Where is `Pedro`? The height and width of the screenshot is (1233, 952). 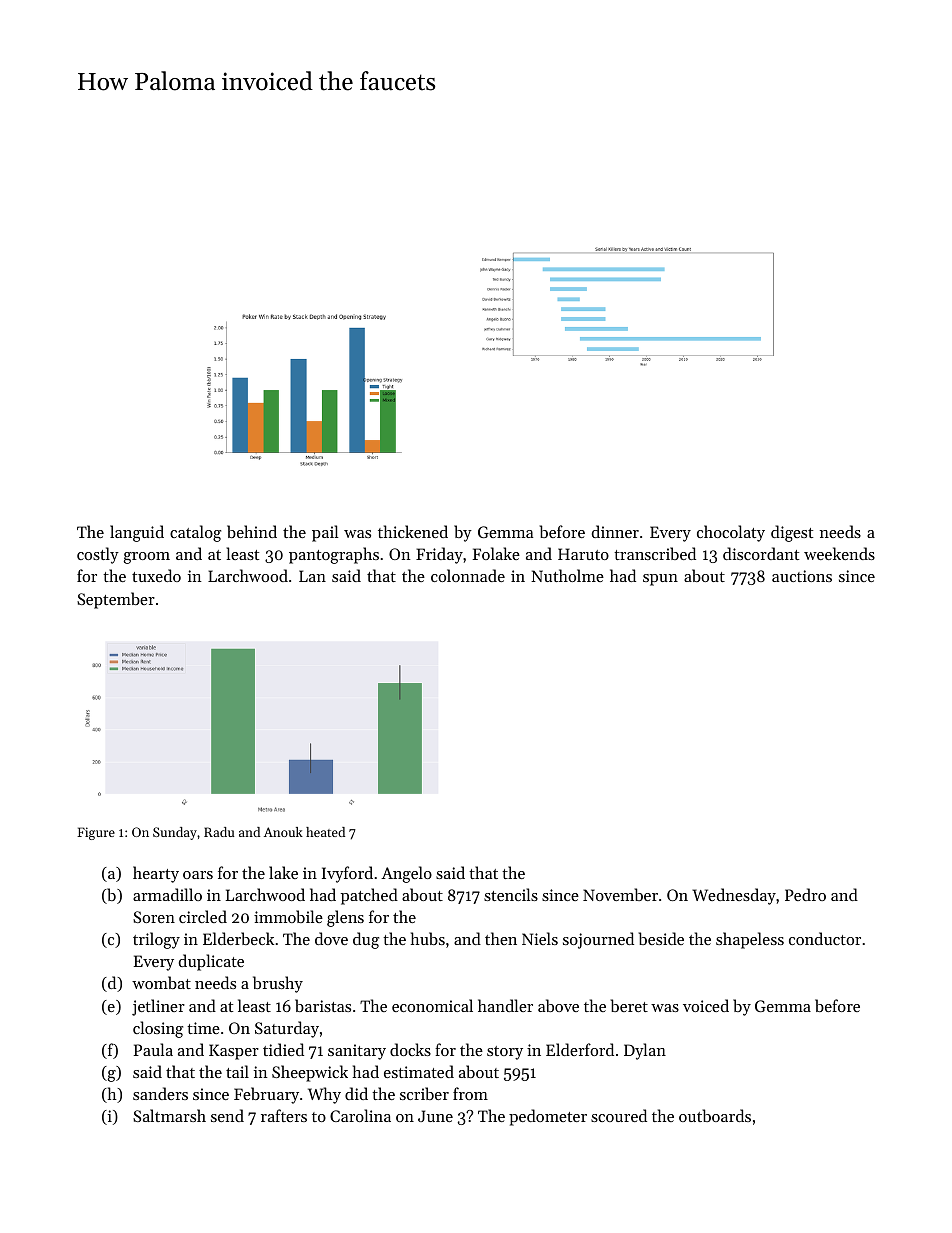
Pedro is located at coordinates (805, 894).
